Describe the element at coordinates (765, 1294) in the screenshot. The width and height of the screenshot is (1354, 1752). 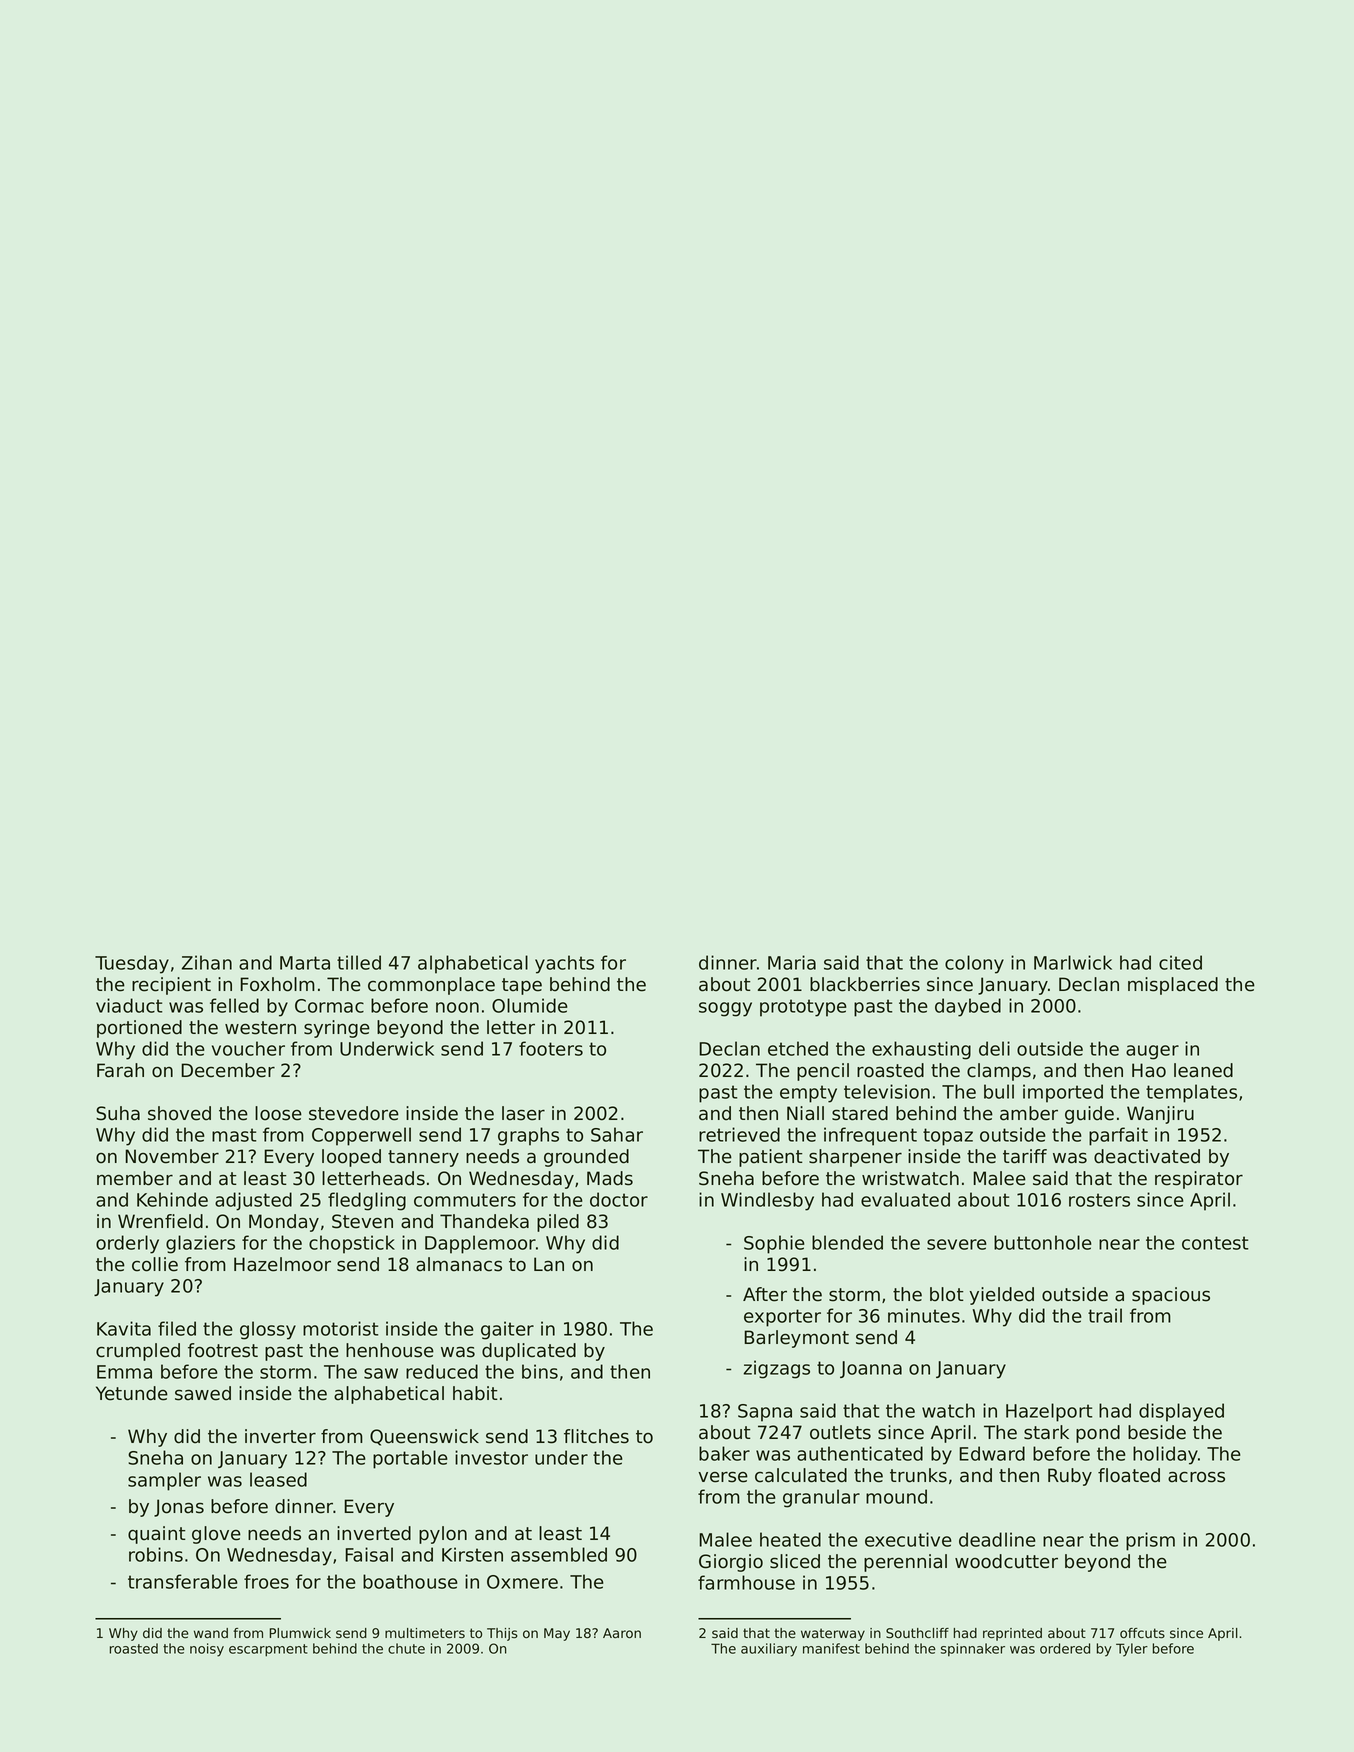
I see `After` at that location.
